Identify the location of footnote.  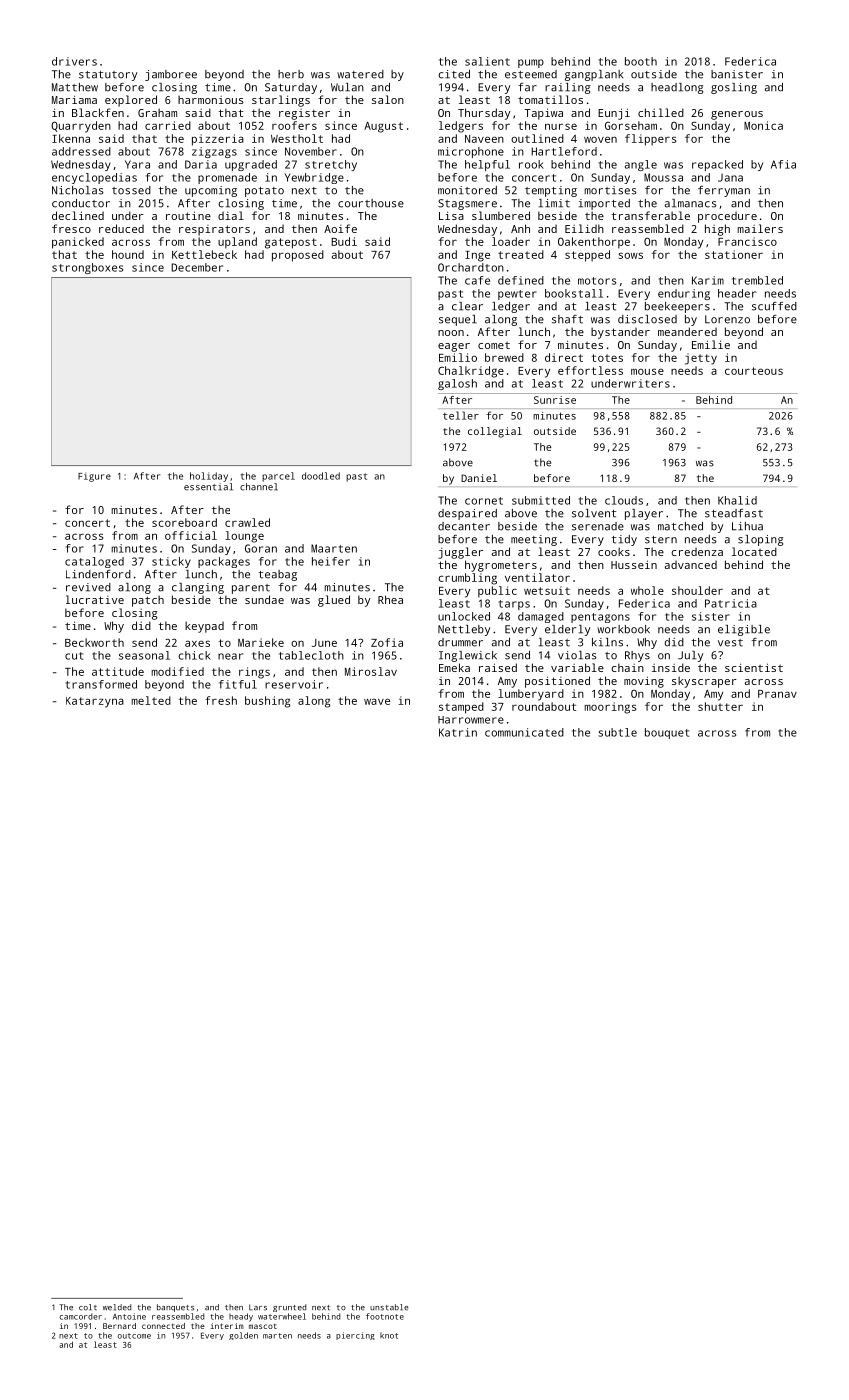
(385, 1316).
